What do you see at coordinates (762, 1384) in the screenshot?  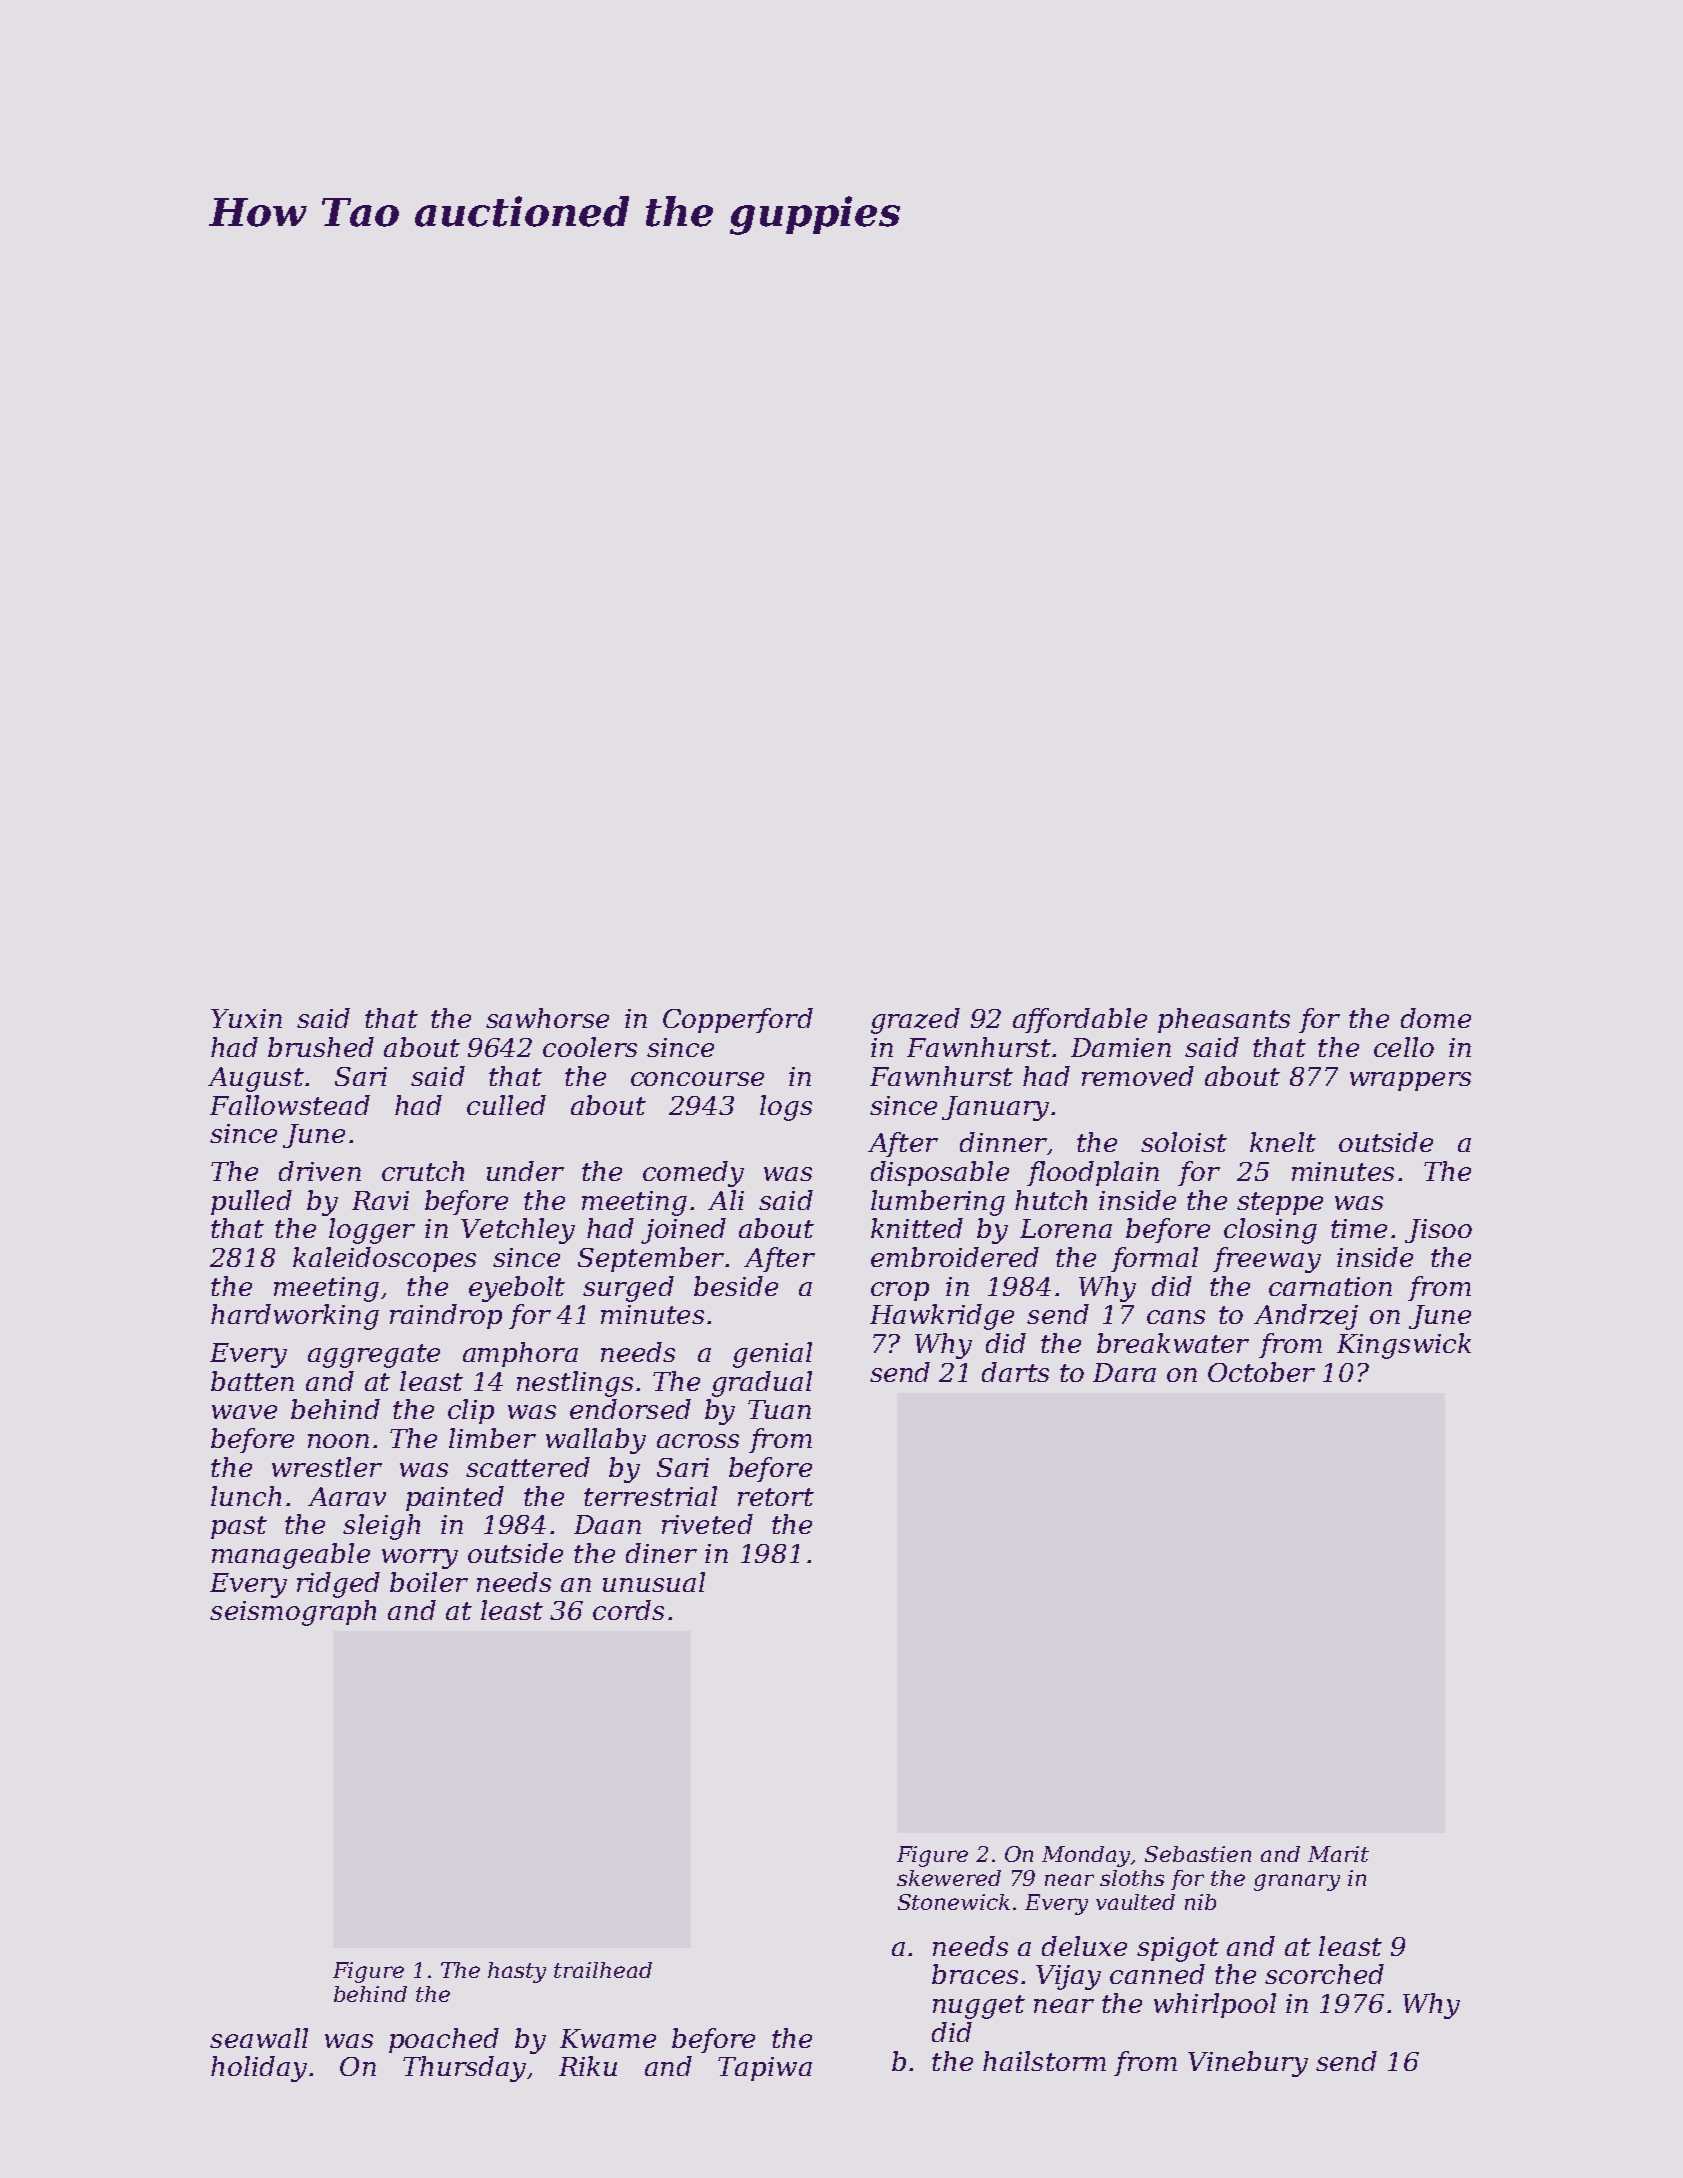 I see `gradual` at bounding box center [762, 1384].
